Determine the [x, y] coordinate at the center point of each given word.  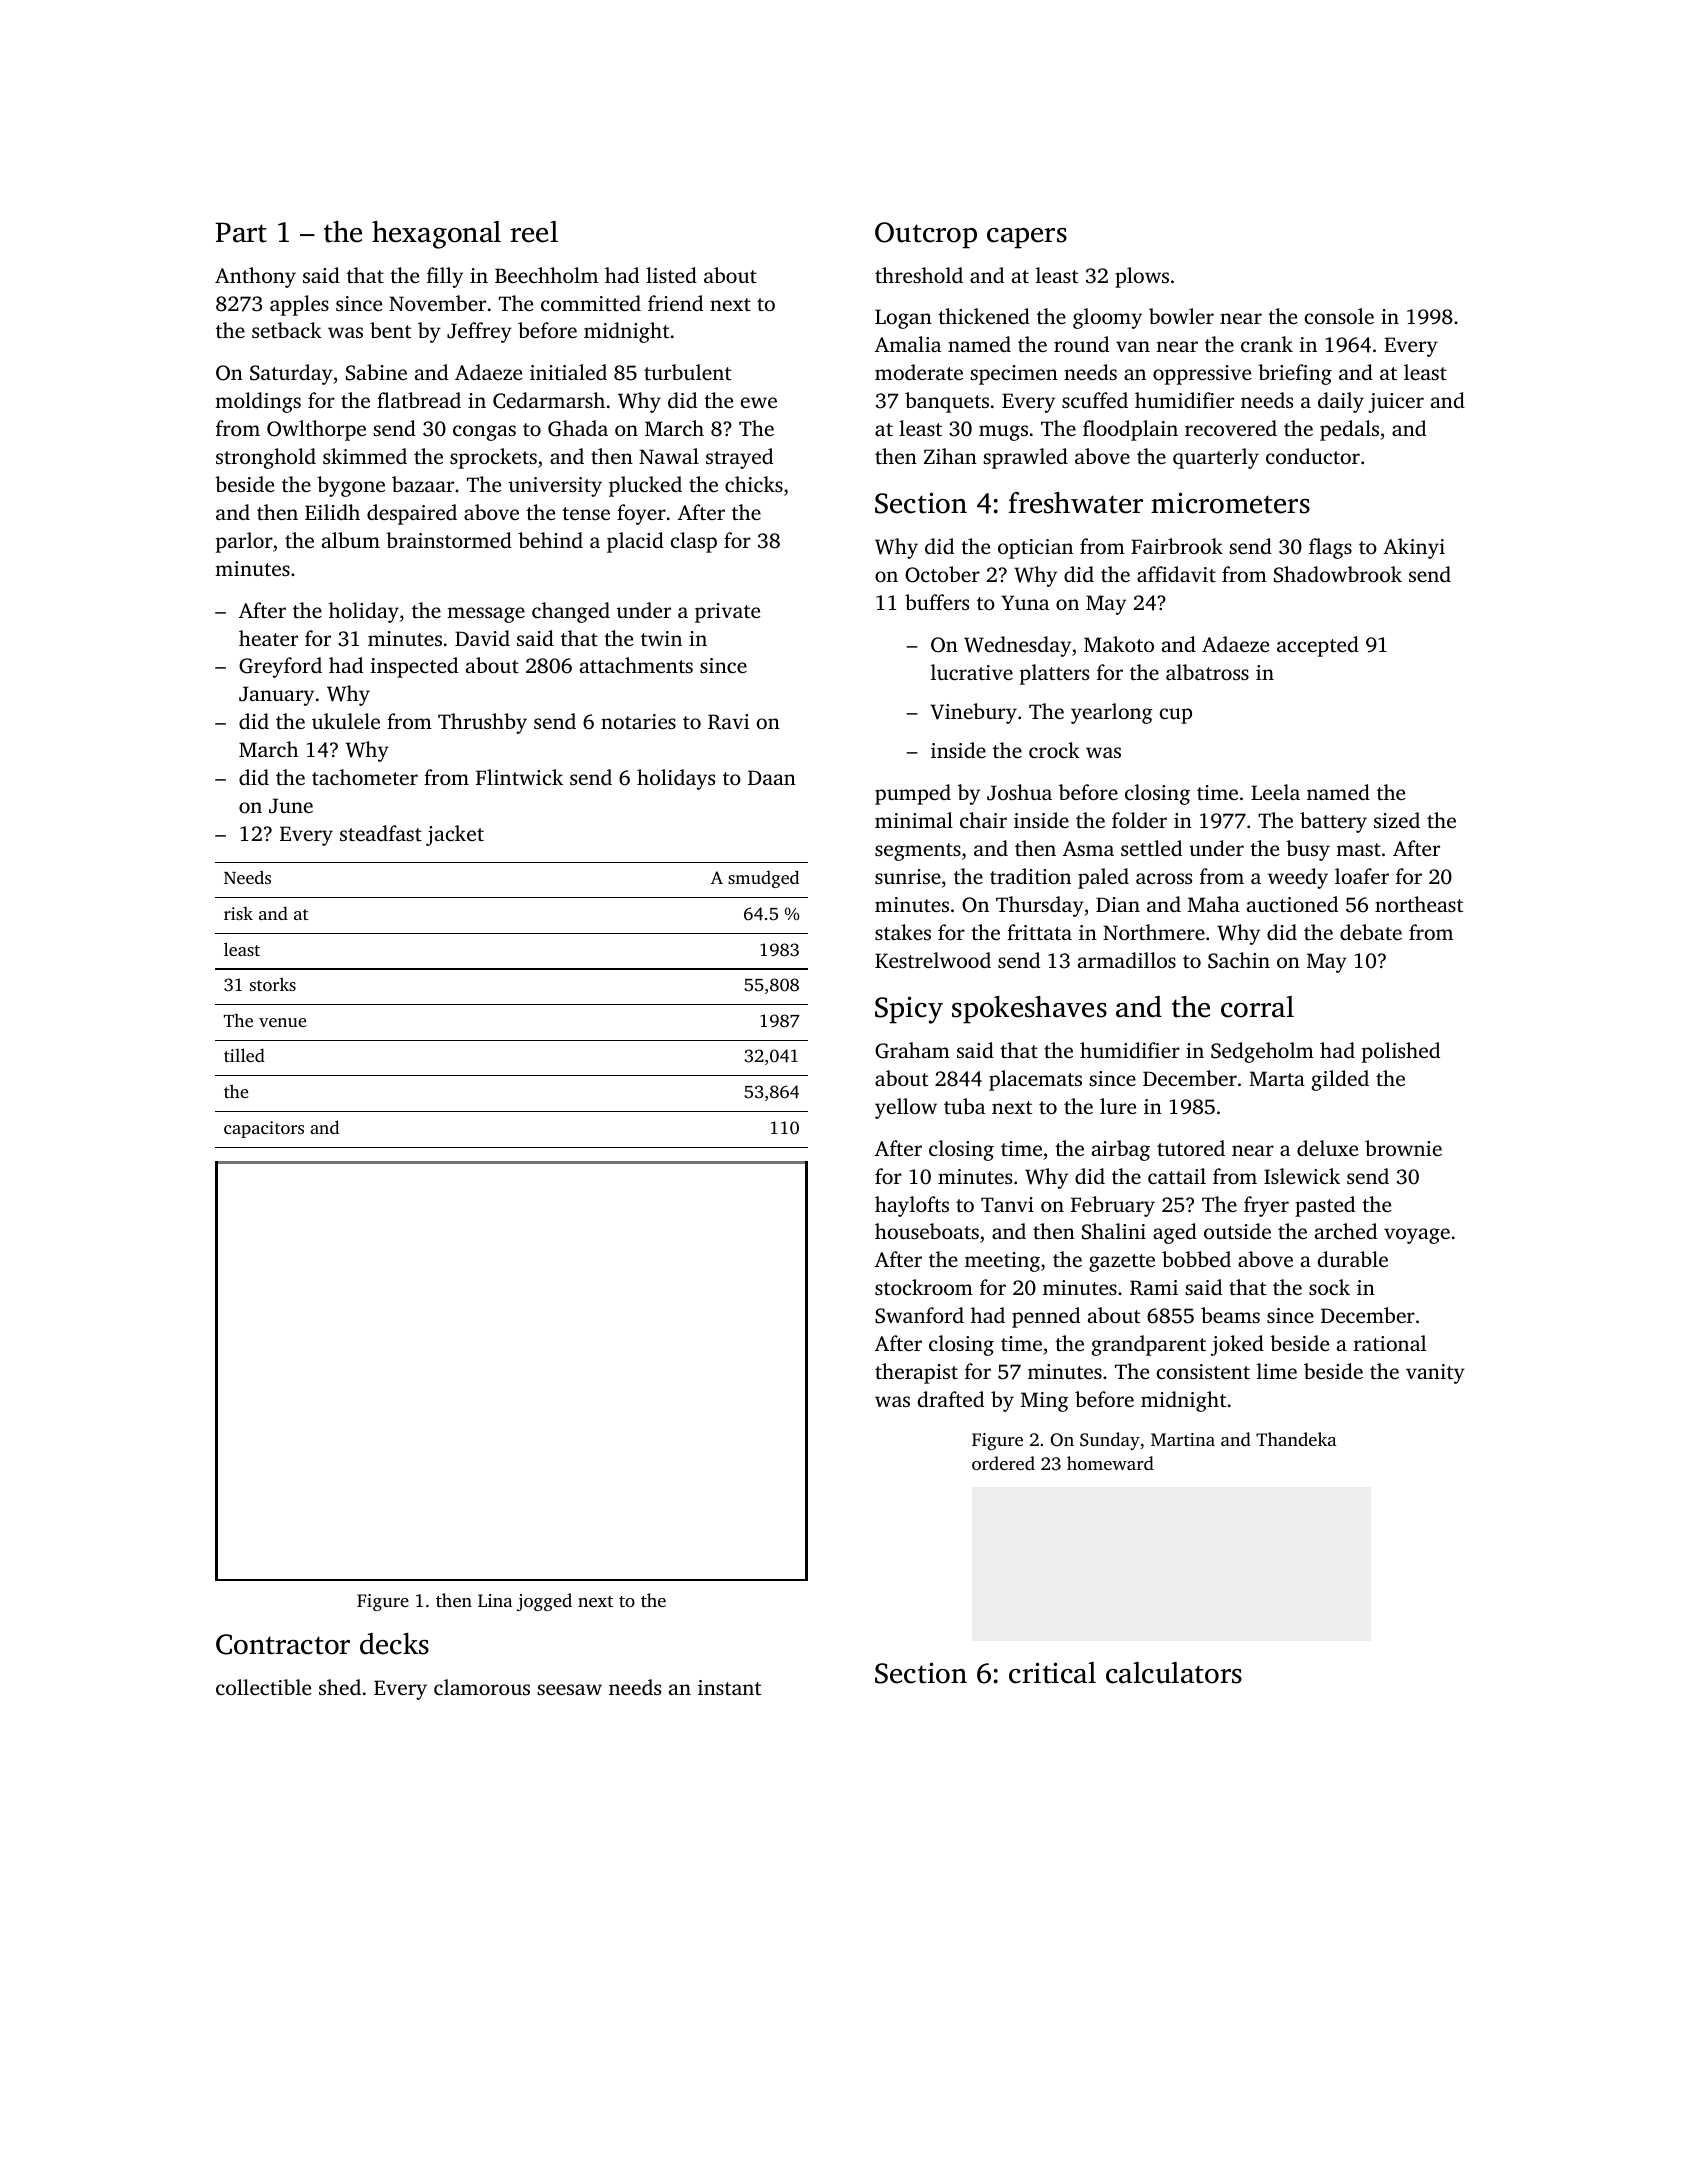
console [1339, 316]
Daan [772, 777]
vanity [1435, 1374]
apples [299, 305]
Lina [495, 1600]
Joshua [1019, 792]
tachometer [365, 777]
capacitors [264, 1129]
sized [1397, 820]
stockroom [924, 1287]
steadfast [381, 833]
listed [671, 275]
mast [1358, 849]
